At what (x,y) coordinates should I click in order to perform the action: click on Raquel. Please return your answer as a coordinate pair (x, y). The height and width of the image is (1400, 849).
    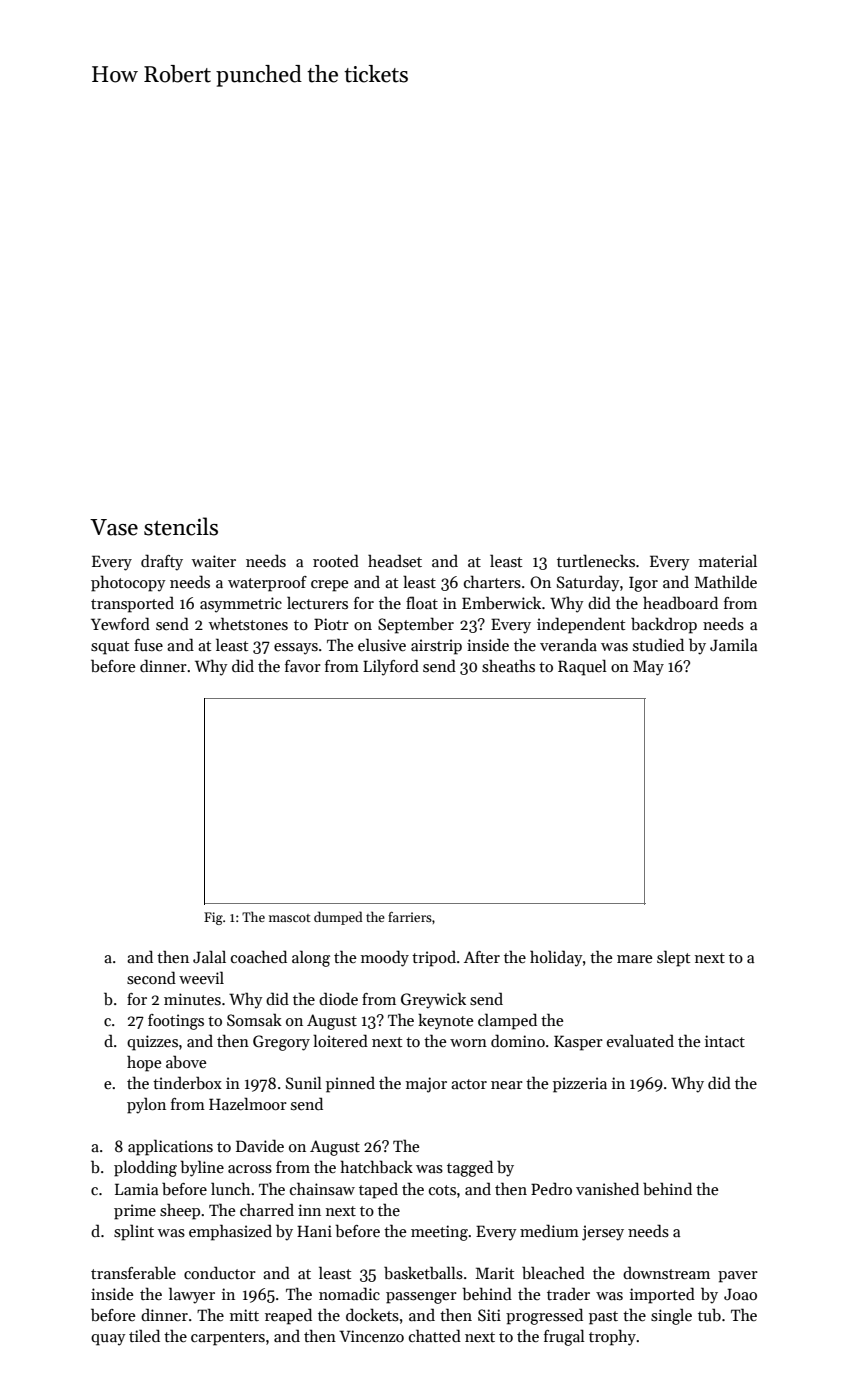
    Looking at the image, I should click on (582, 667).
